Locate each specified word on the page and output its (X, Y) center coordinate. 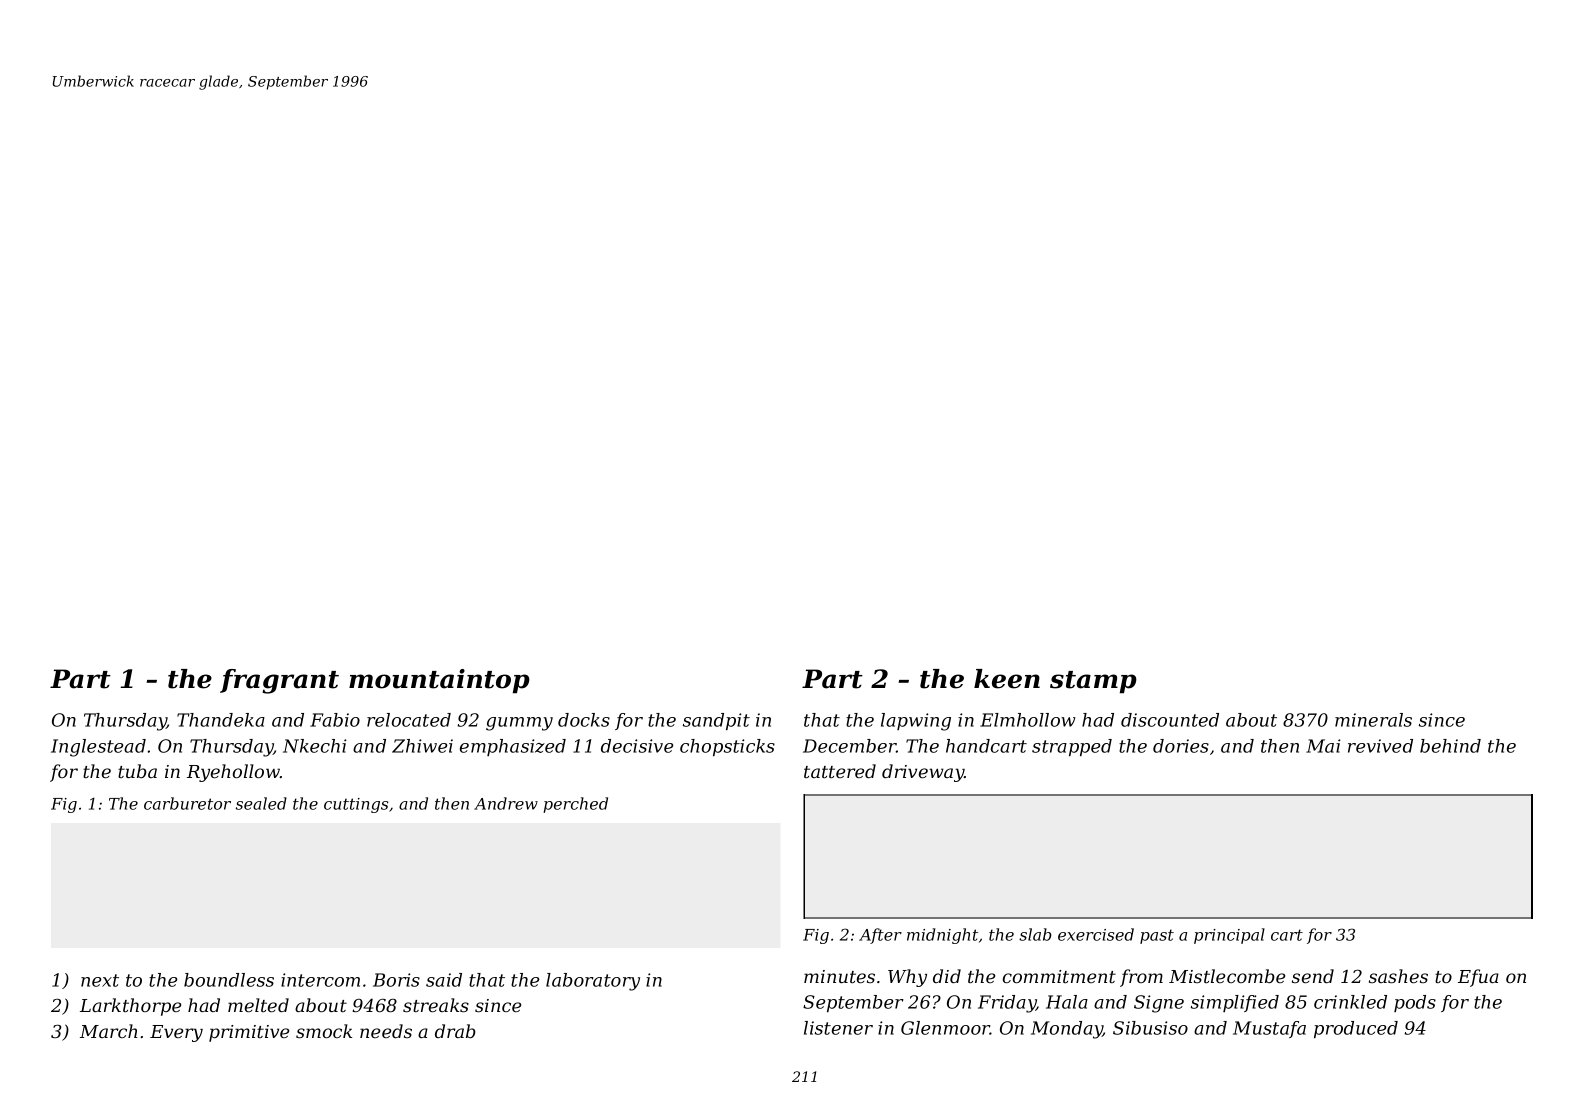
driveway (923, 773)
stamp (1093, 682)
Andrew (506, 803)
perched (575, 805)
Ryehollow (233, 773)
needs (386, 1031)
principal (1229, 936)
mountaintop (439, 681)
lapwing (916, 722)
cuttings (356, 805)
